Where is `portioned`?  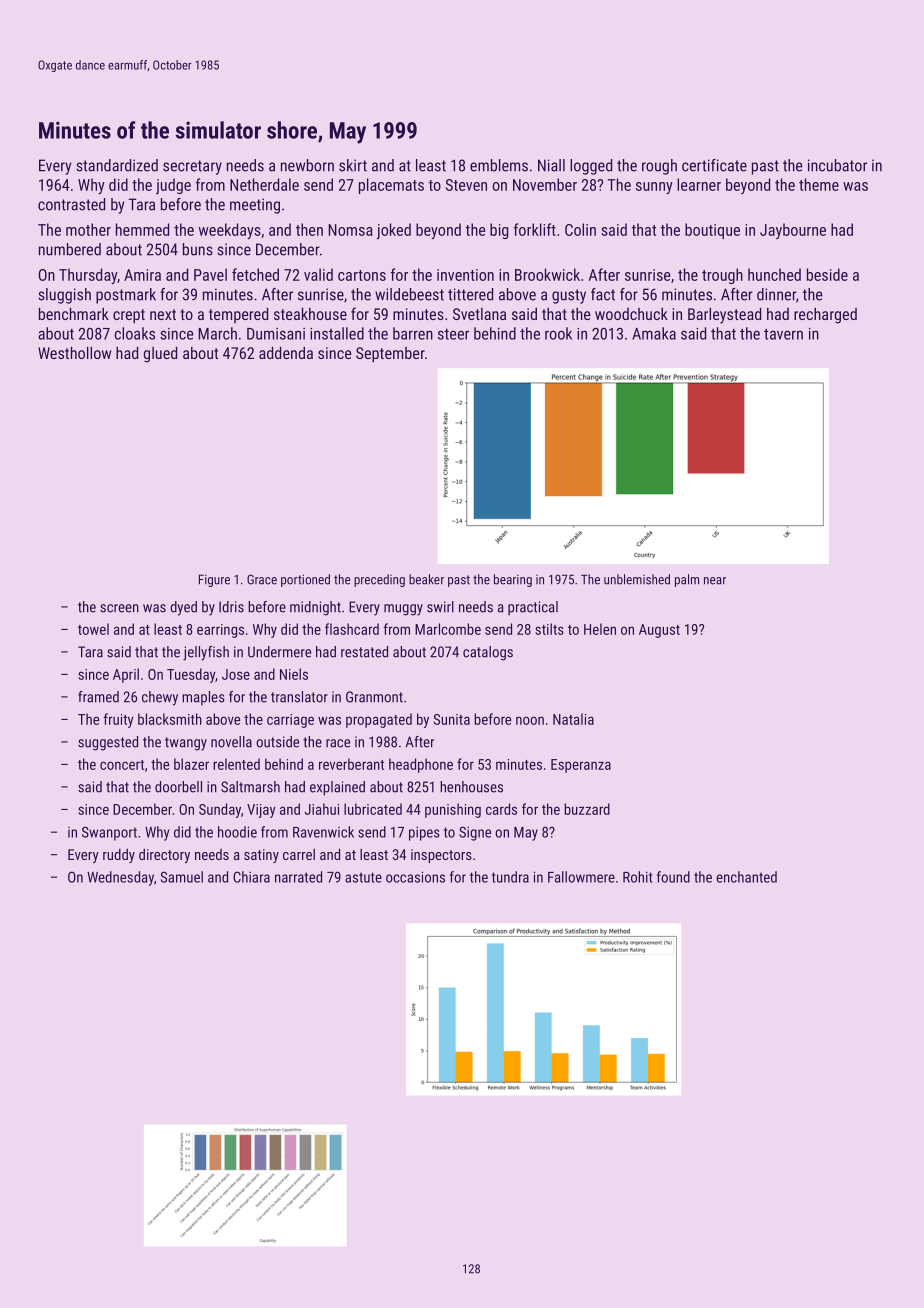
portioned is located at coordinates (305, 580).
